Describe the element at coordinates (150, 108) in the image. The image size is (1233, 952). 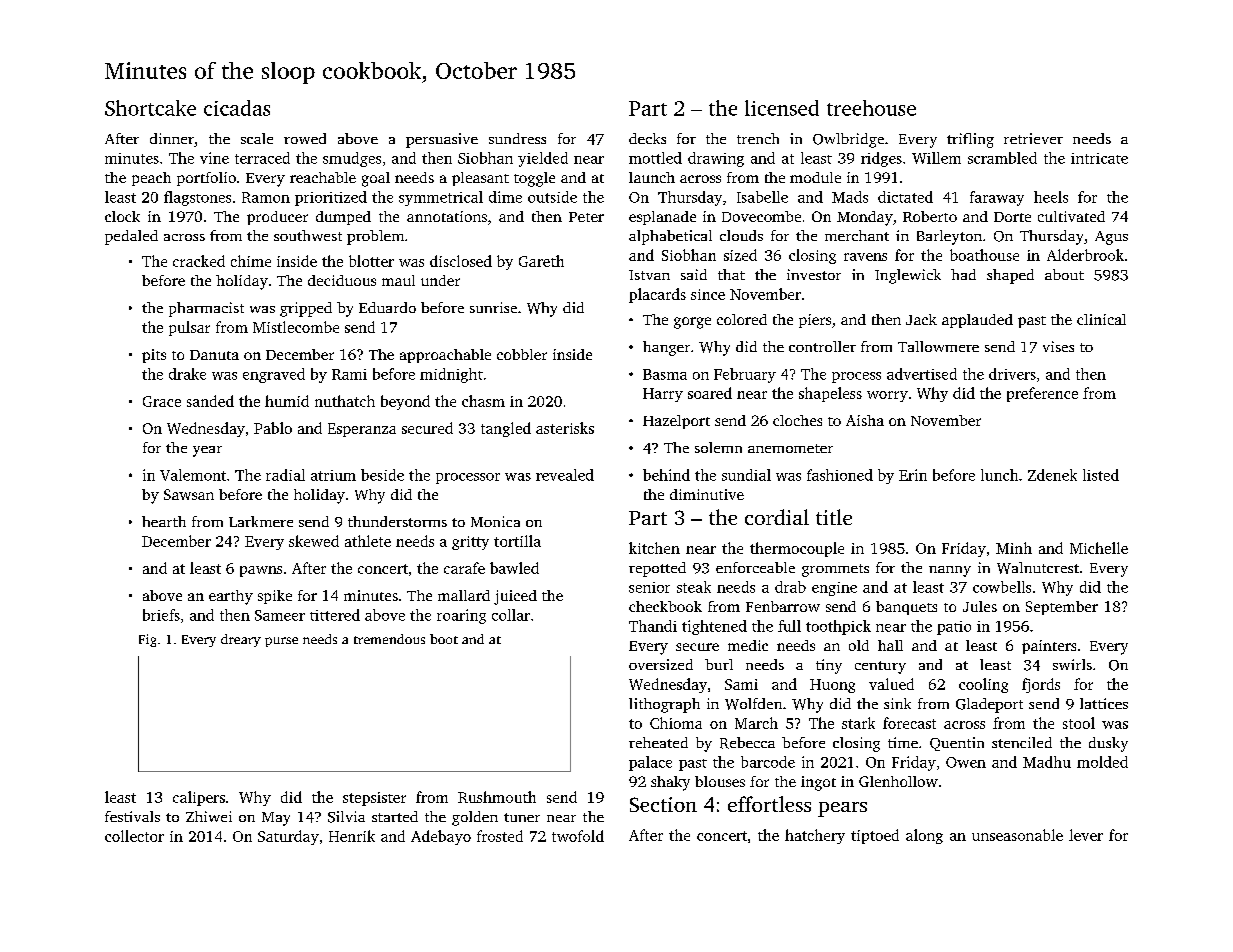
I see `Shortcake` at that location.
